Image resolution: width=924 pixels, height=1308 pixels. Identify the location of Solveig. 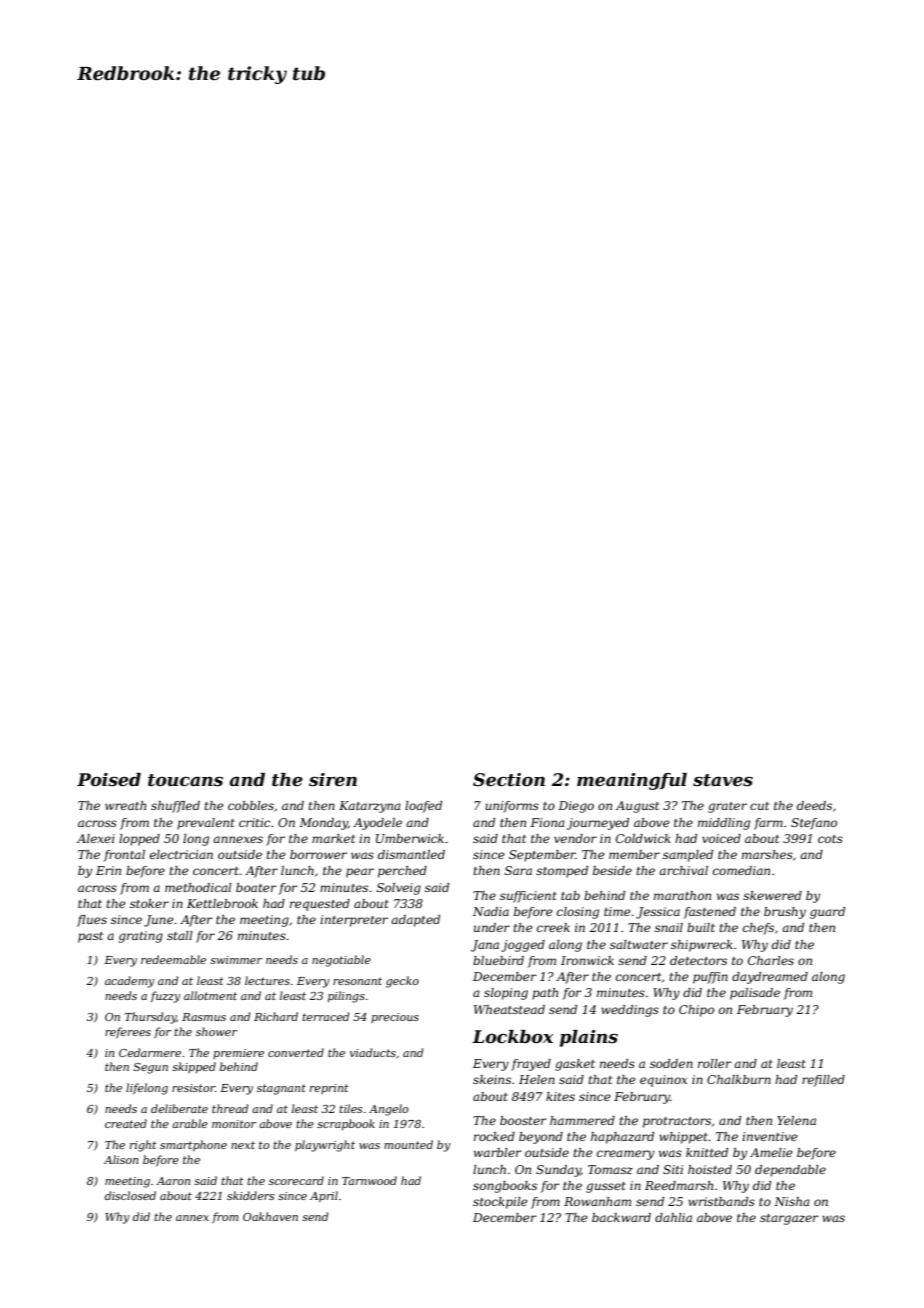
(399, 889).
